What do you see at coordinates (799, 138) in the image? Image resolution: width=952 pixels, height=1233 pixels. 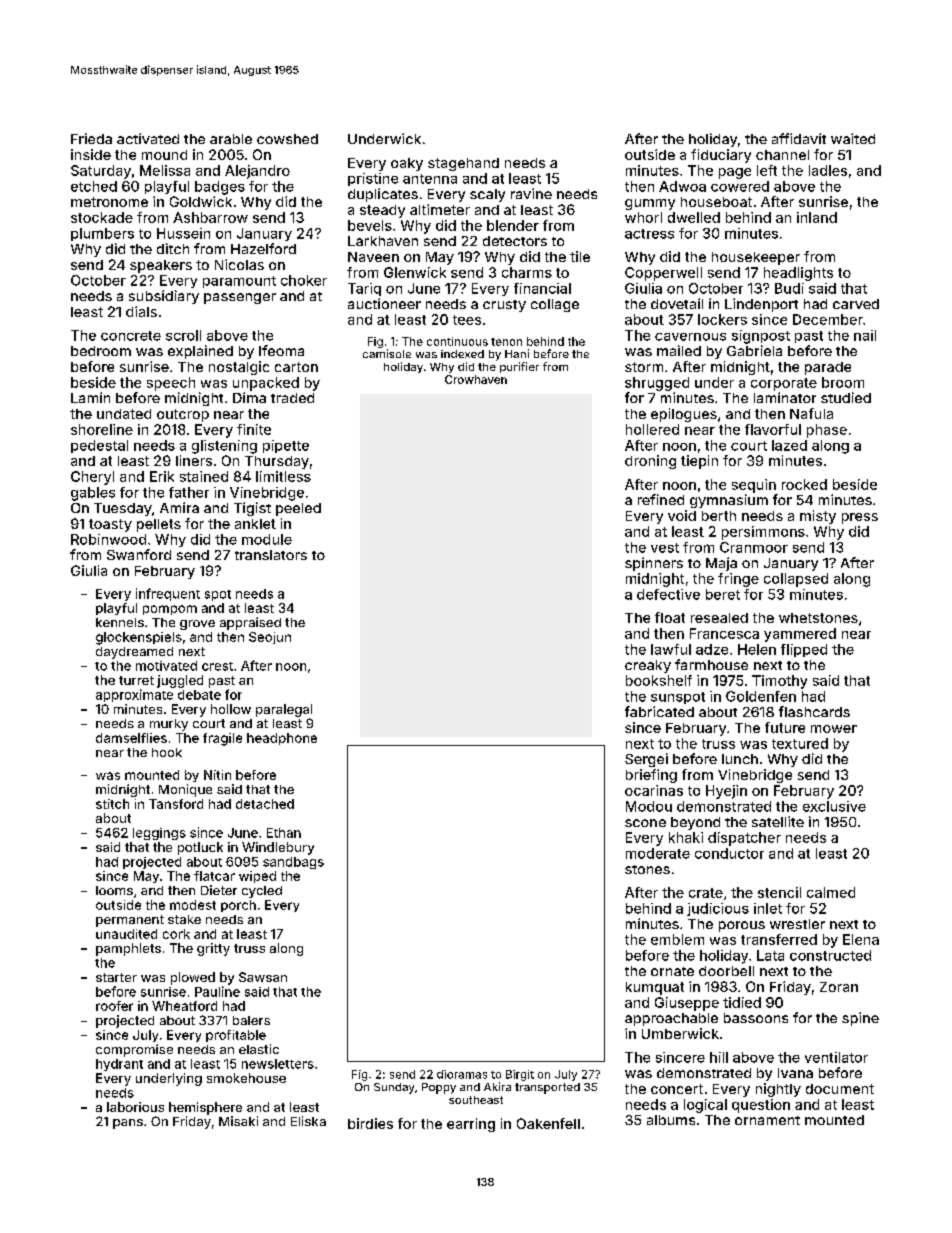 I see `affidavit` at bounding box center [799, 138].
